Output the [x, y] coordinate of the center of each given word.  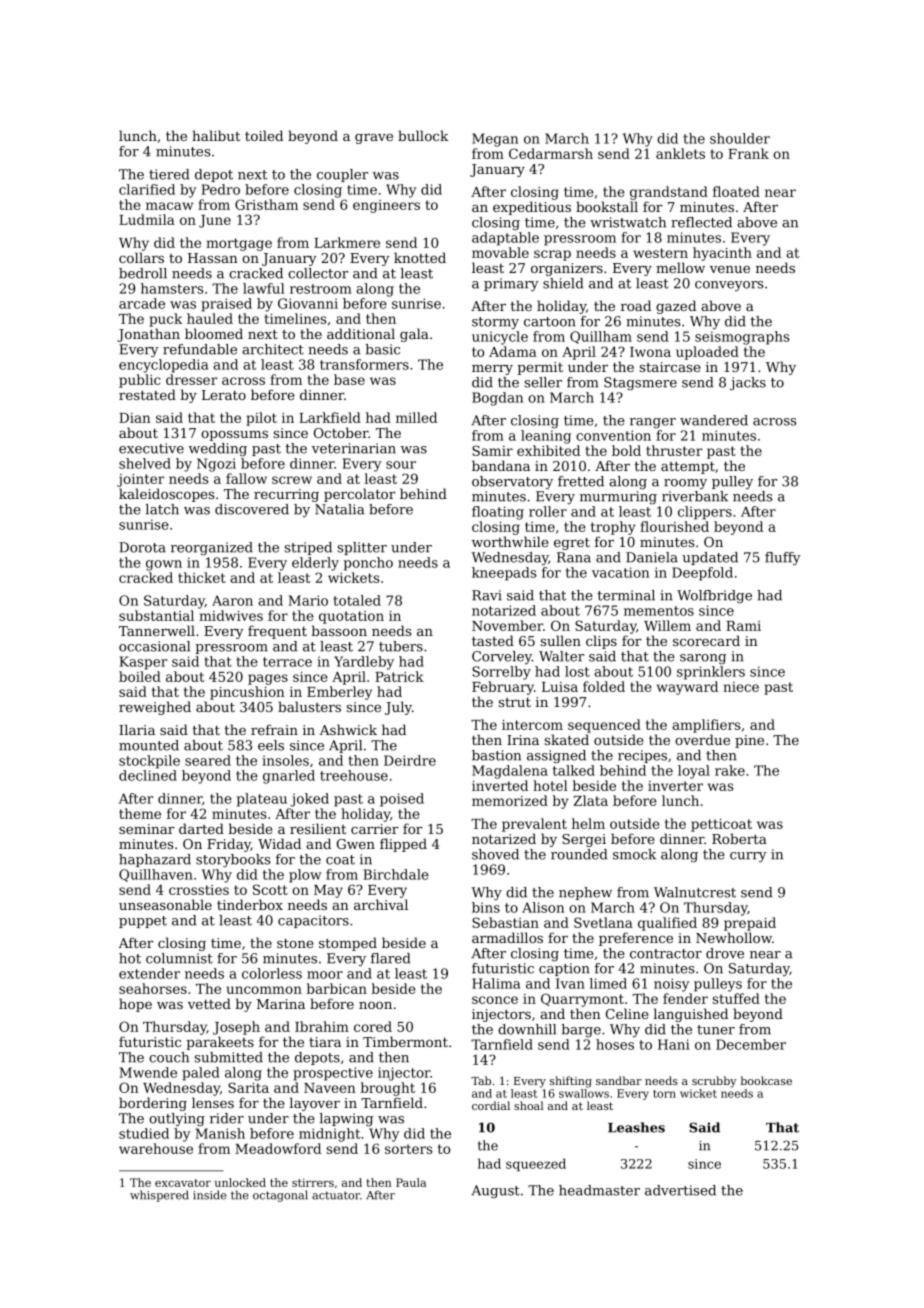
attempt [688, 468]
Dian [135, 418]
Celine [627, 1013]
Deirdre [410, 760]
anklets [680, 153]
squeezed [536, 1164]
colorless [272, 973]
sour [401, 465]
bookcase [766, 1080]
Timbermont [405, 1041]
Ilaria [137, 729]
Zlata [590, 800]
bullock [423, 135]
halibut [216, 135]
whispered [159, 1196]
